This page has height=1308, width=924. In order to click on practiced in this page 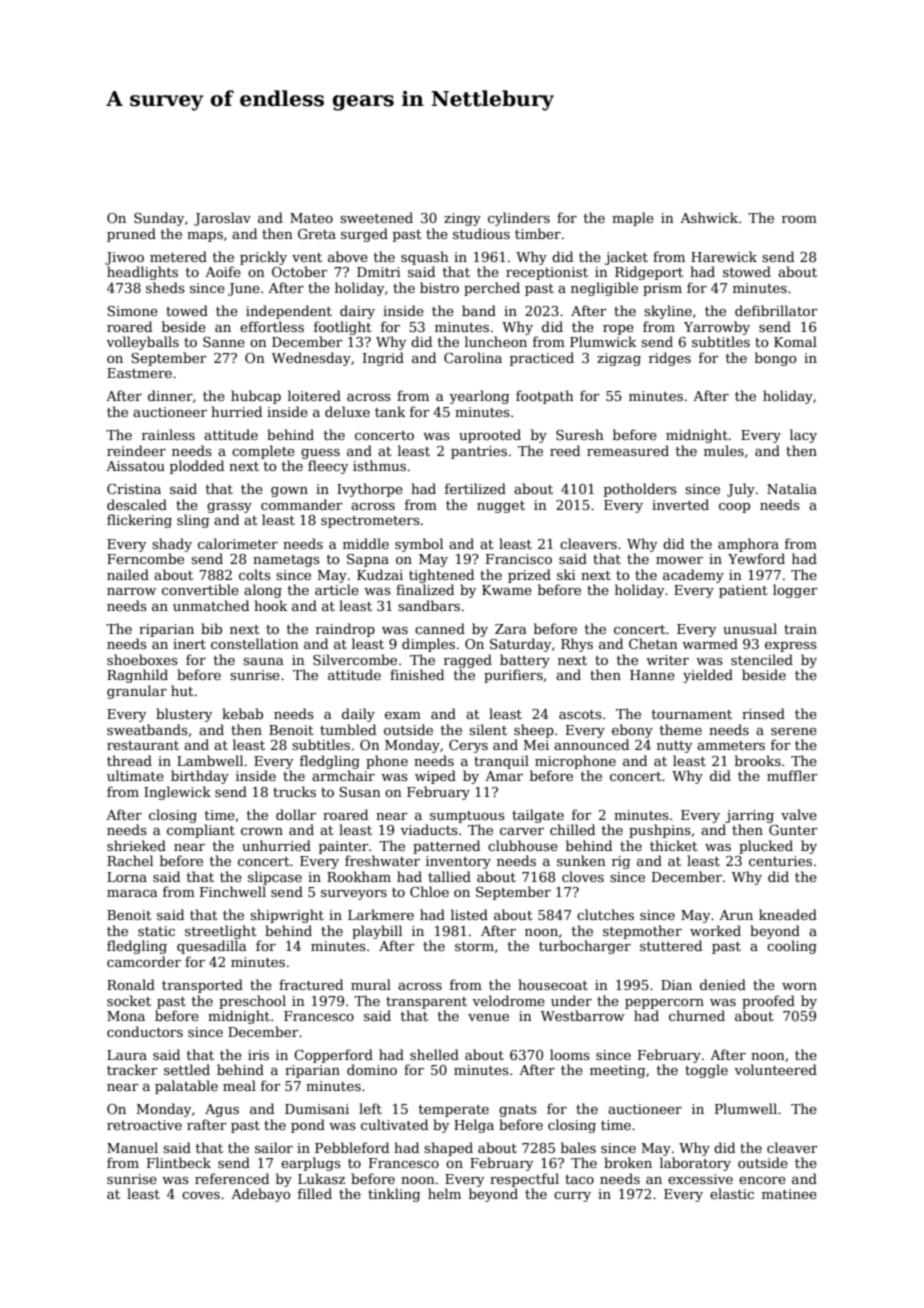, I will do `click(542, 359)`.
